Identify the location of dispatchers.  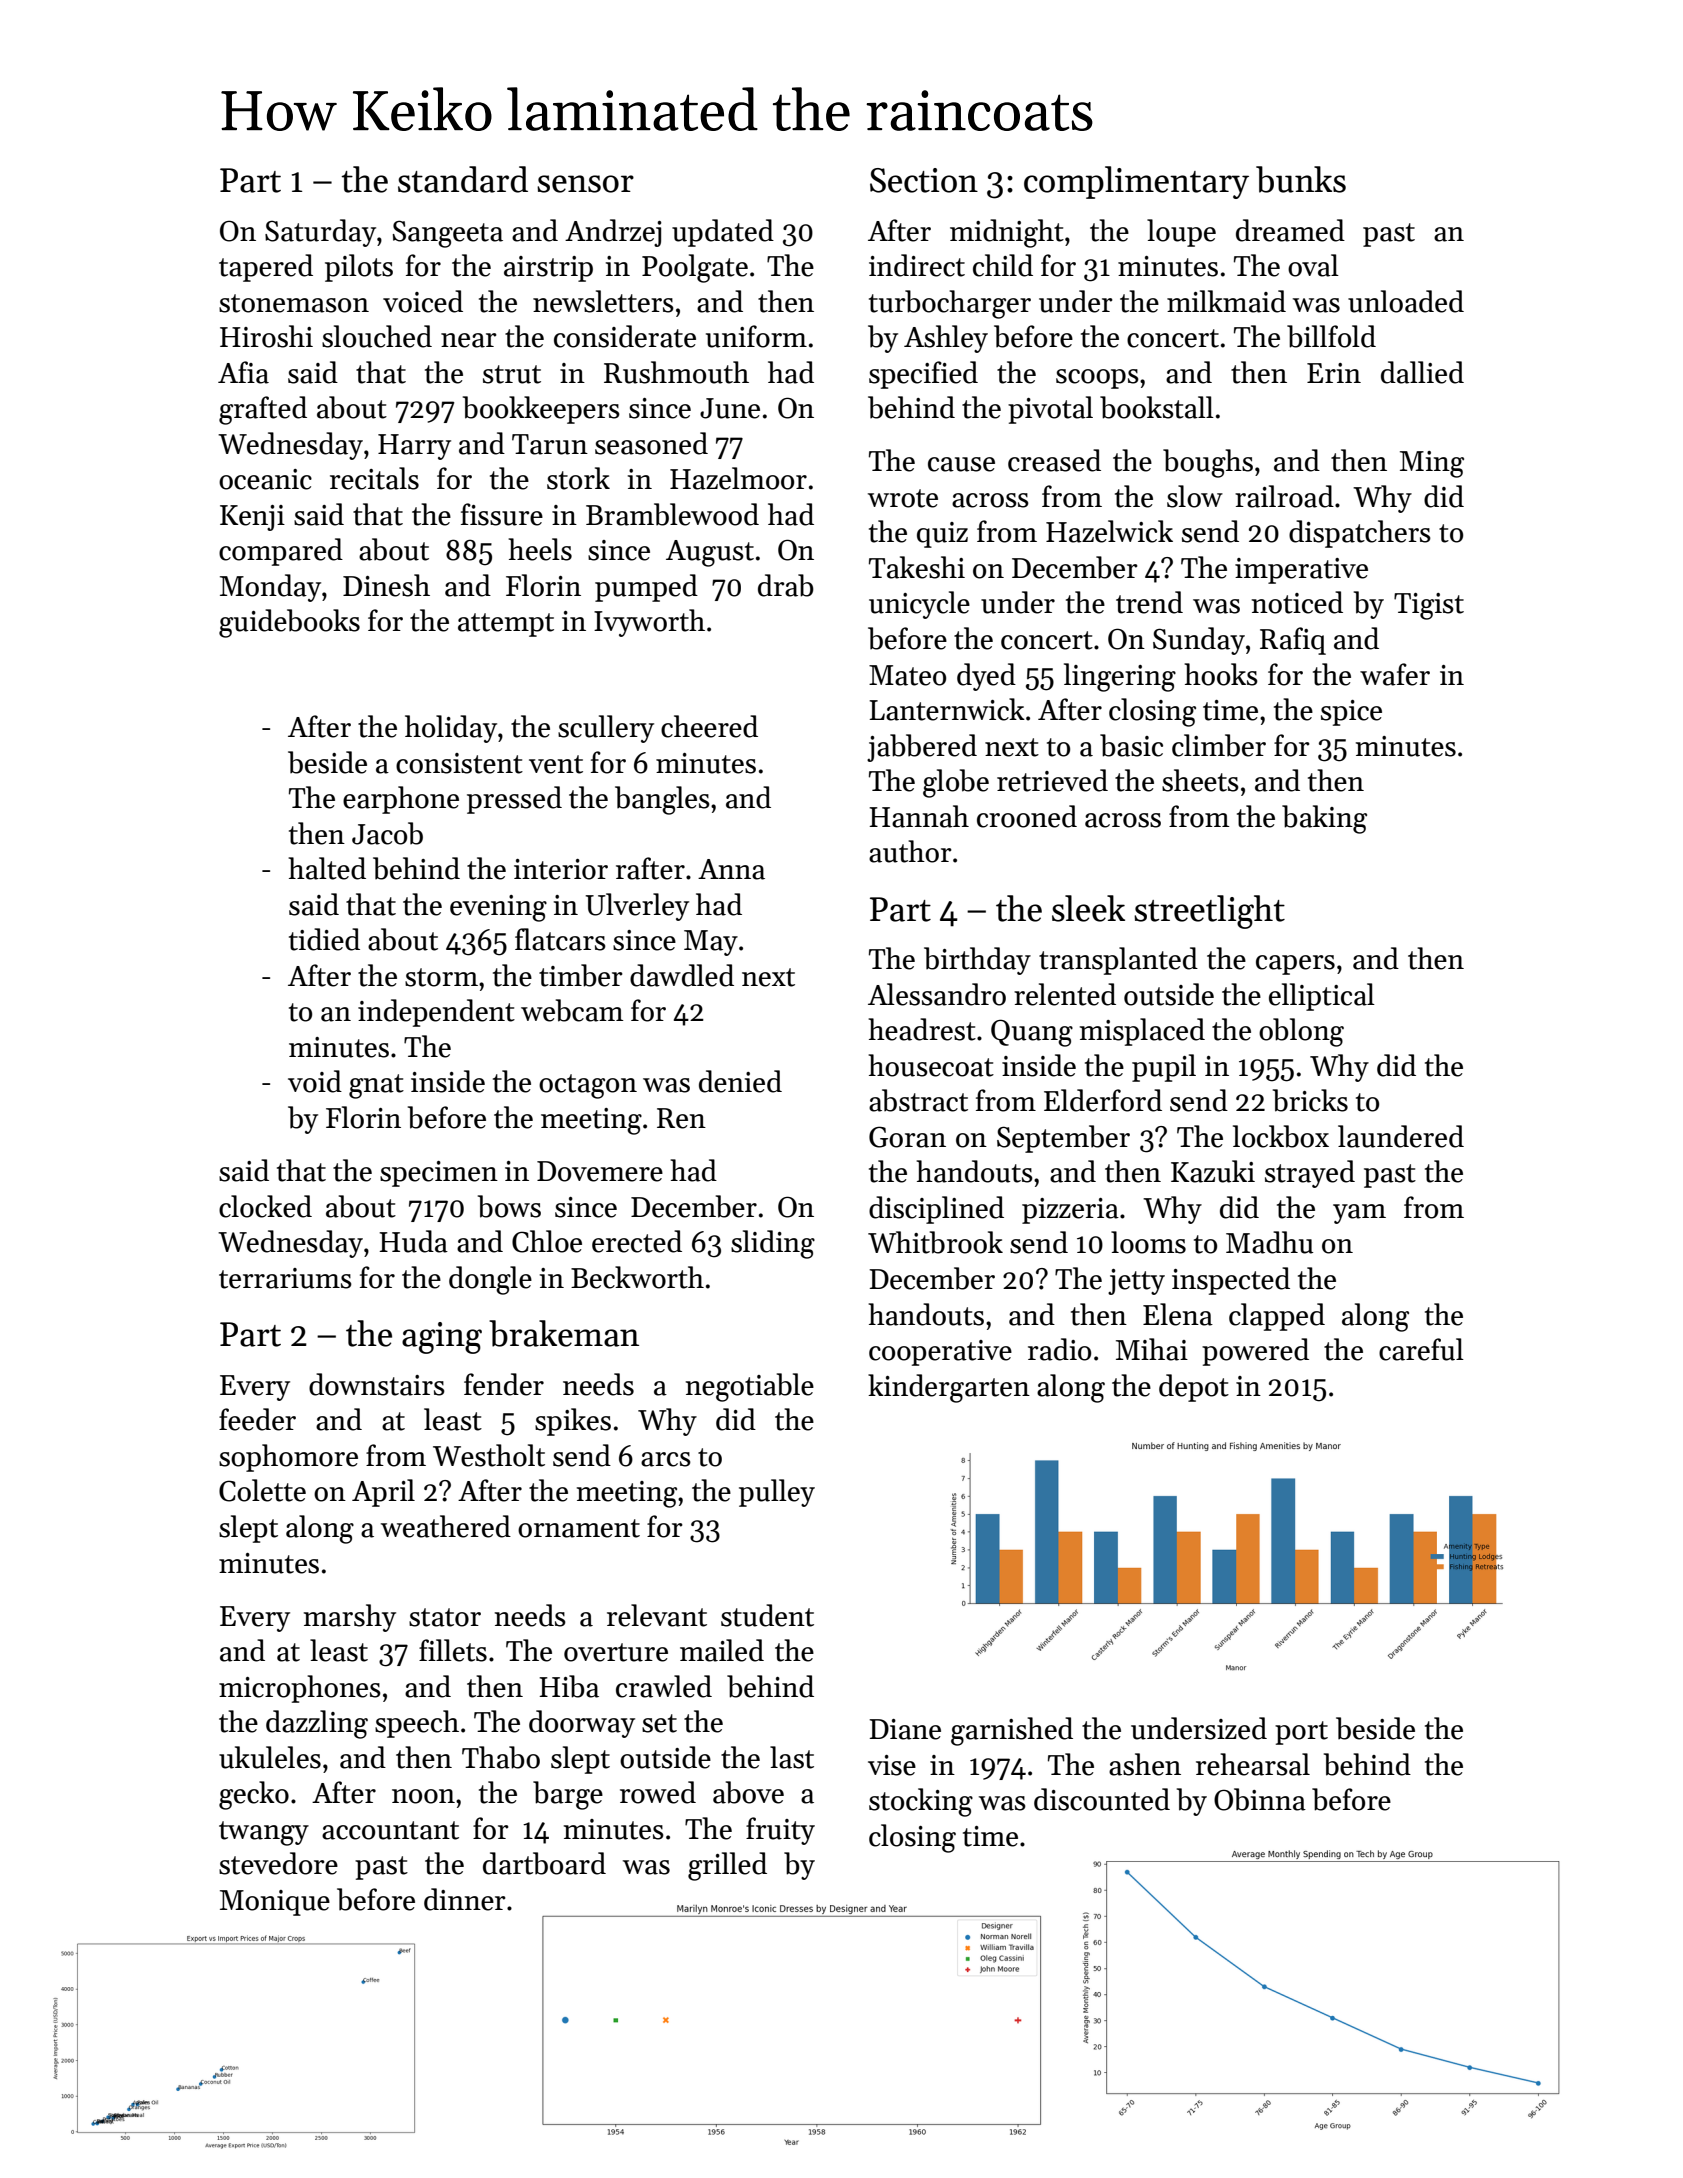
(1360, 534).
